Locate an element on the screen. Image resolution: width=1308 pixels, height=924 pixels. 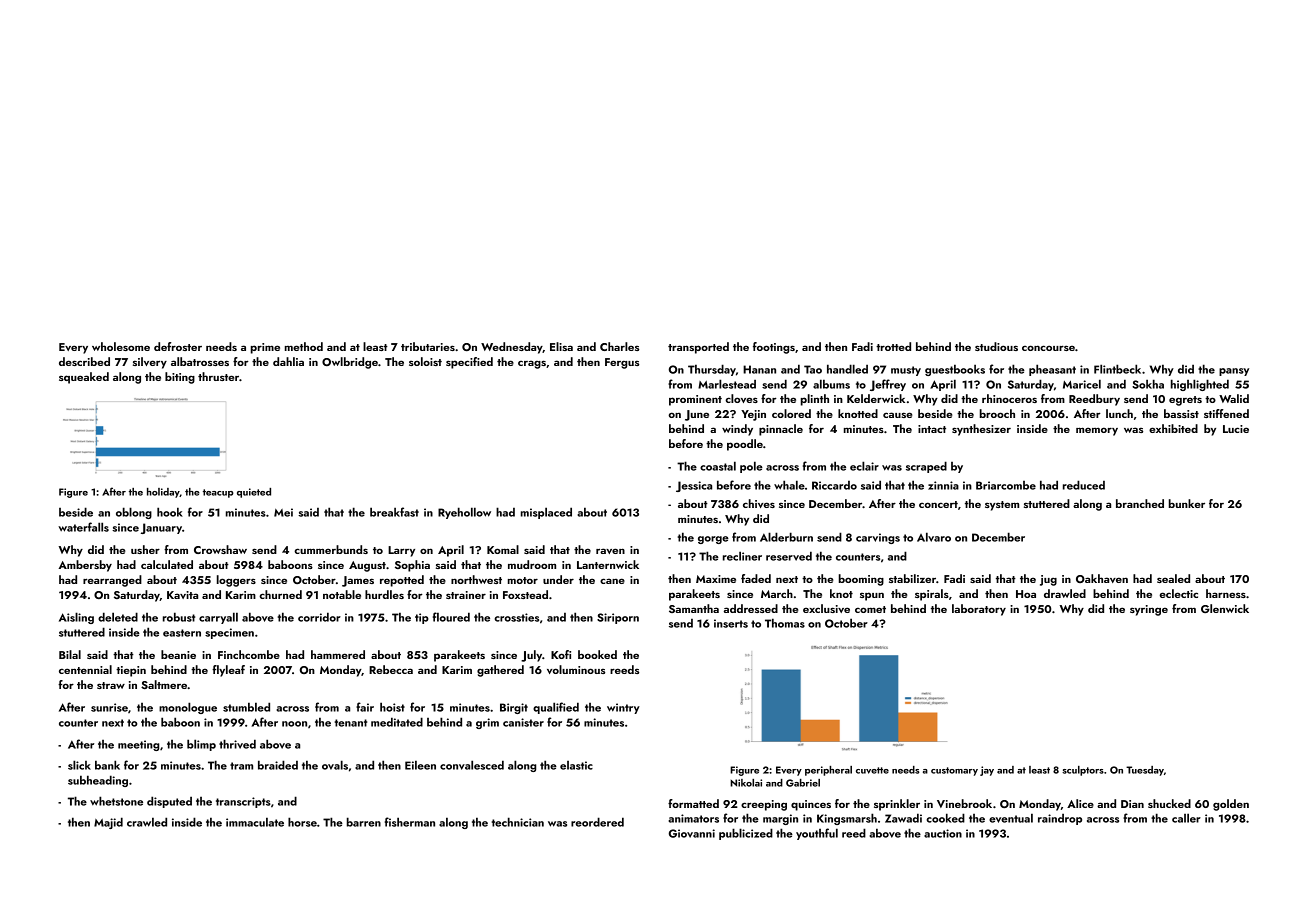
transported is located at coordinates (698, 348).
